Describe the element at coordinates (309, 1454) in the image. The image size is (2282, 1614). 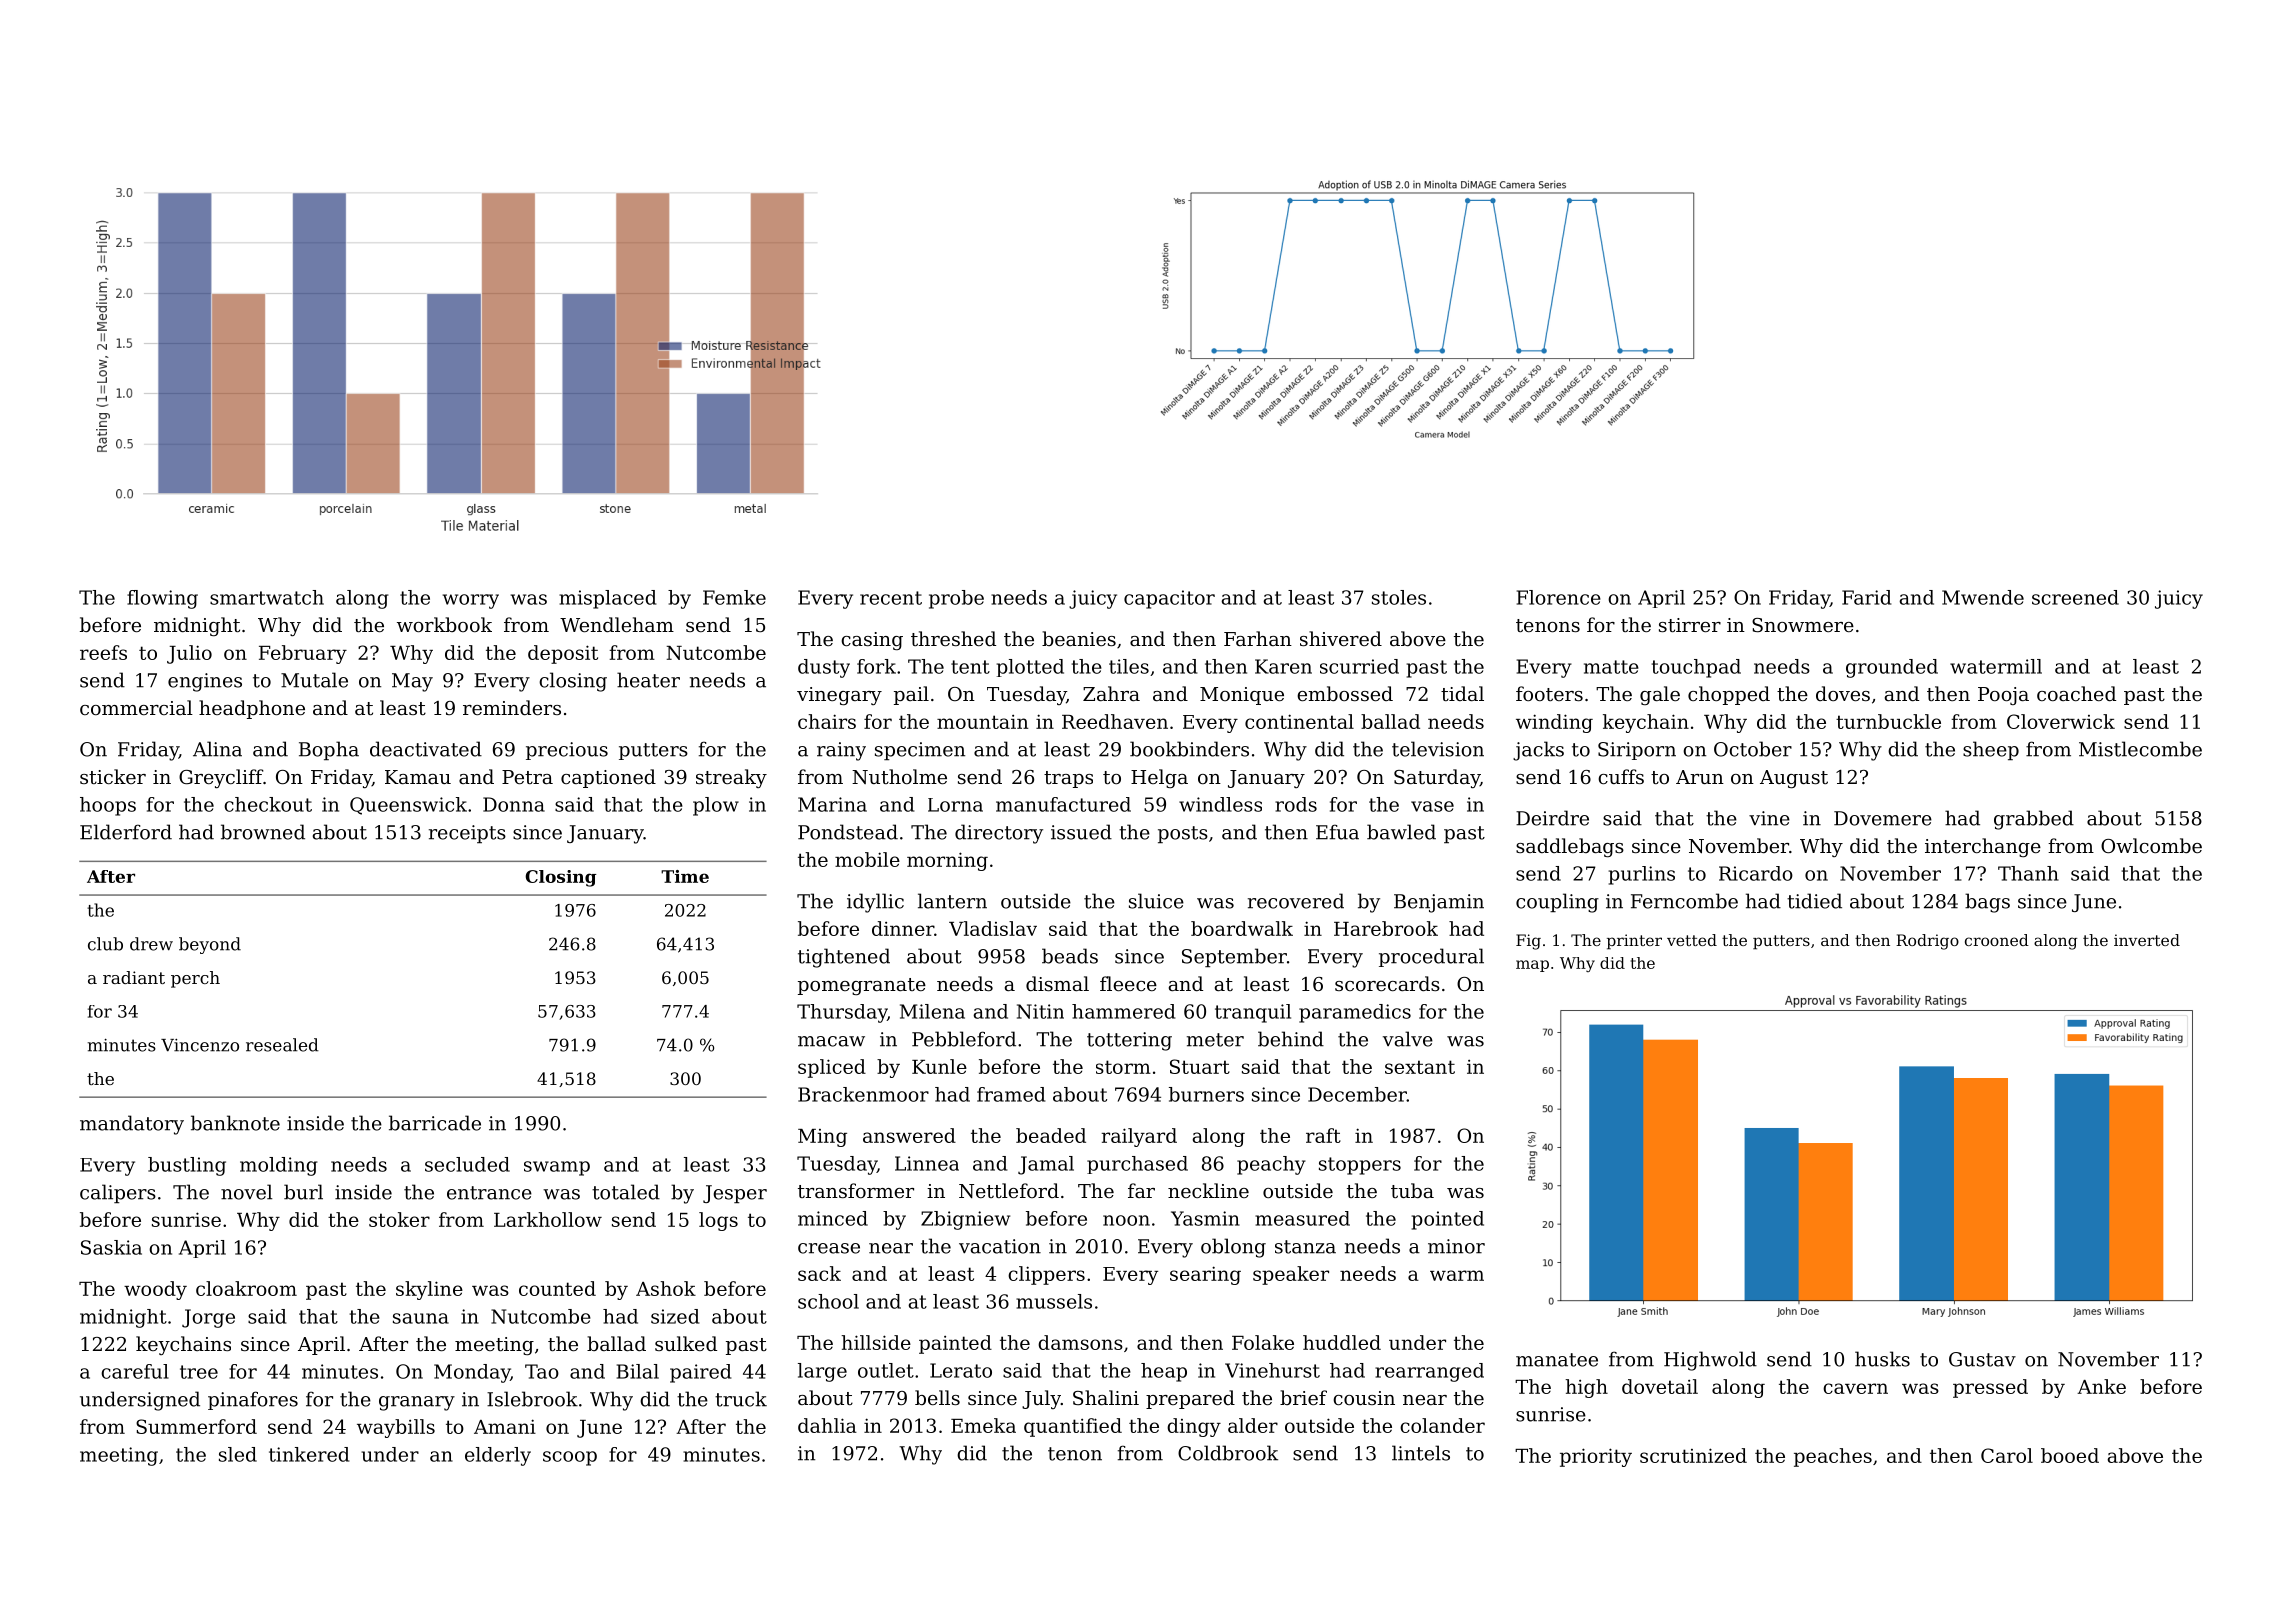
I see `tinkered` at that location.
